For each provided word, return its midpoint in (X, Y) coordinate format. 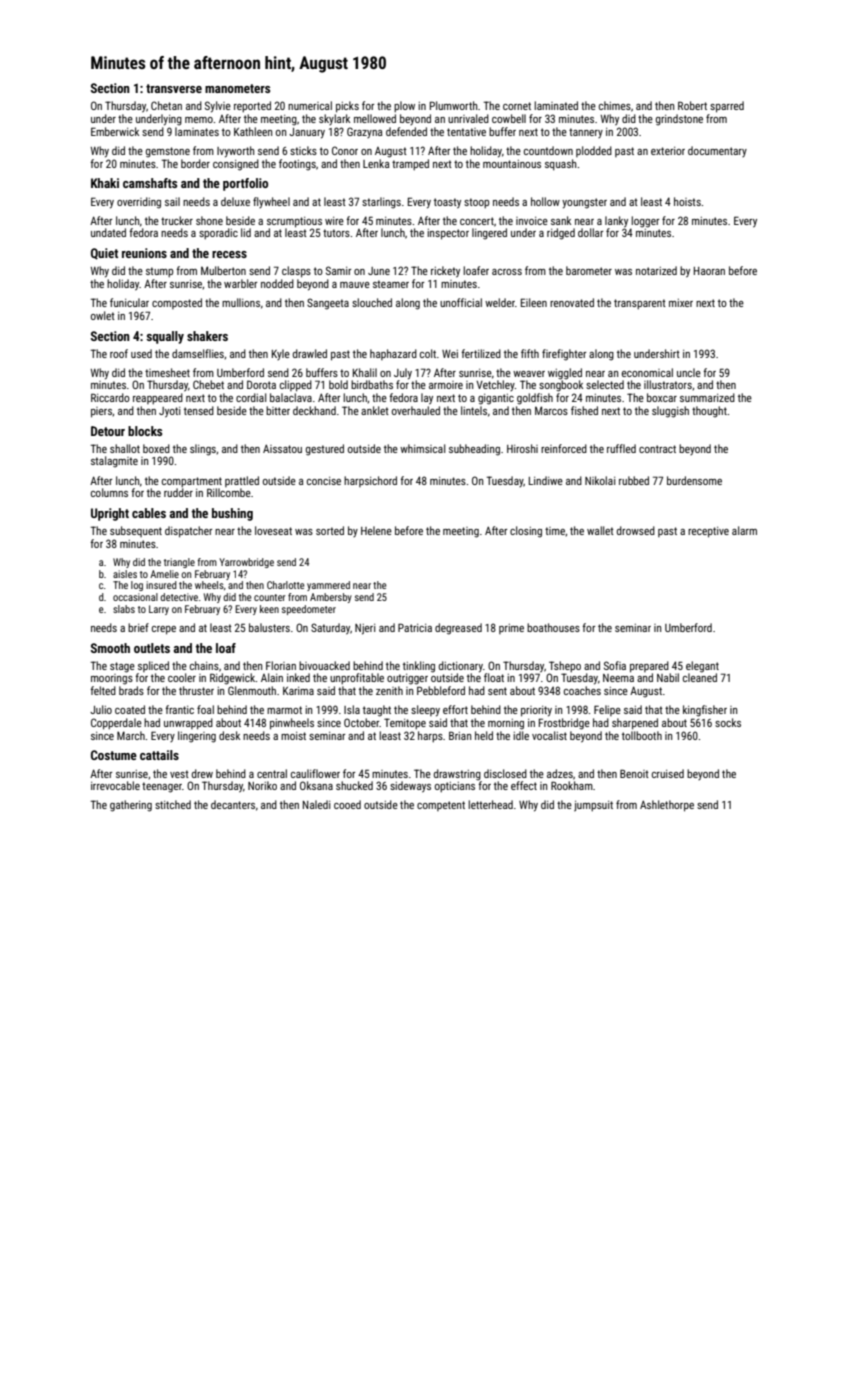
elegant (702, 667)
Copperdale (116, 724)
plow (404, 106)
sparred (727, 107)
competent (441, 806)
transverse (174, 88)
